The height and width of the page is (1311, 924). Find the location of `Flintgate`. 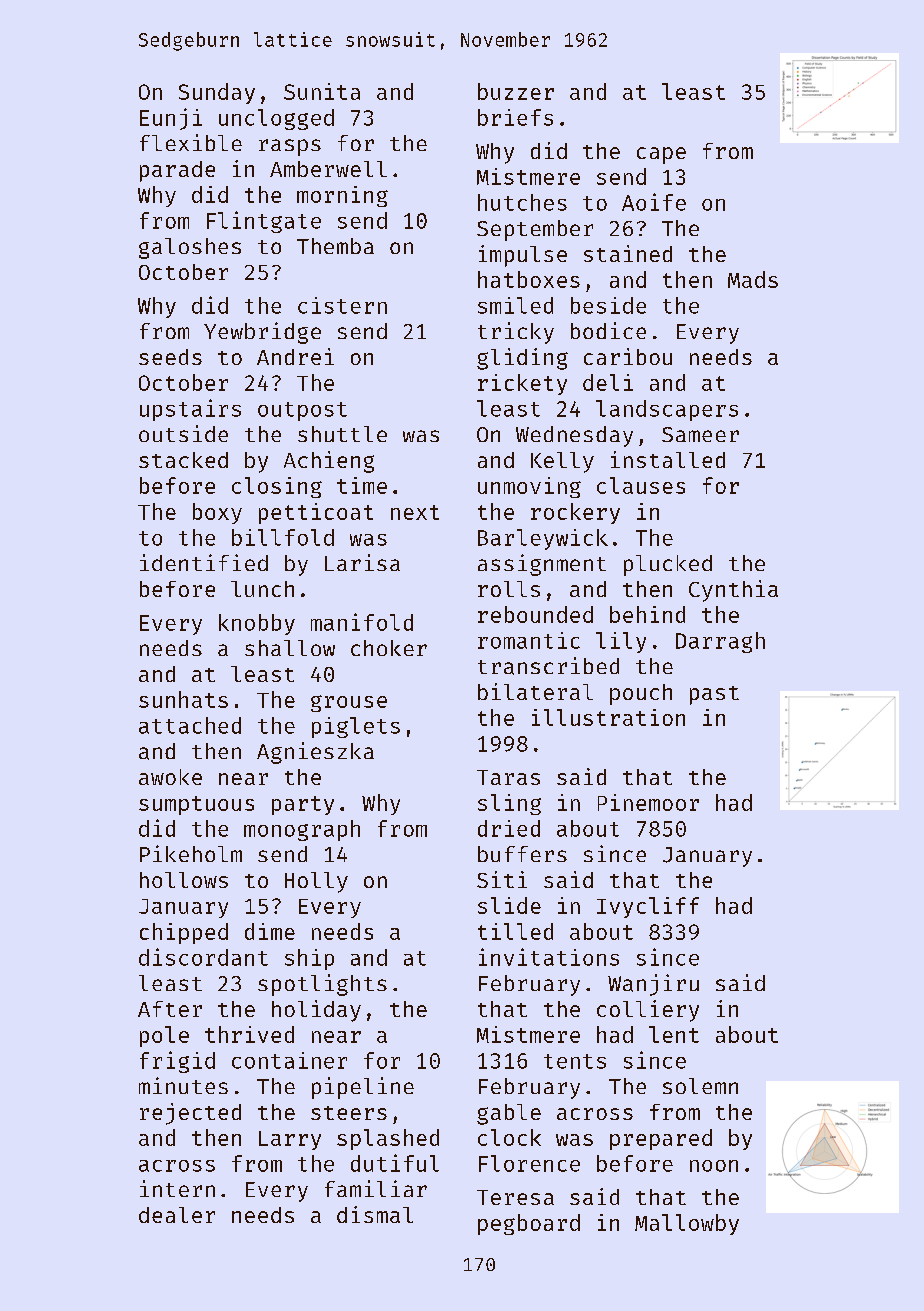

Flintgate is located at coordinates (264, 222).
